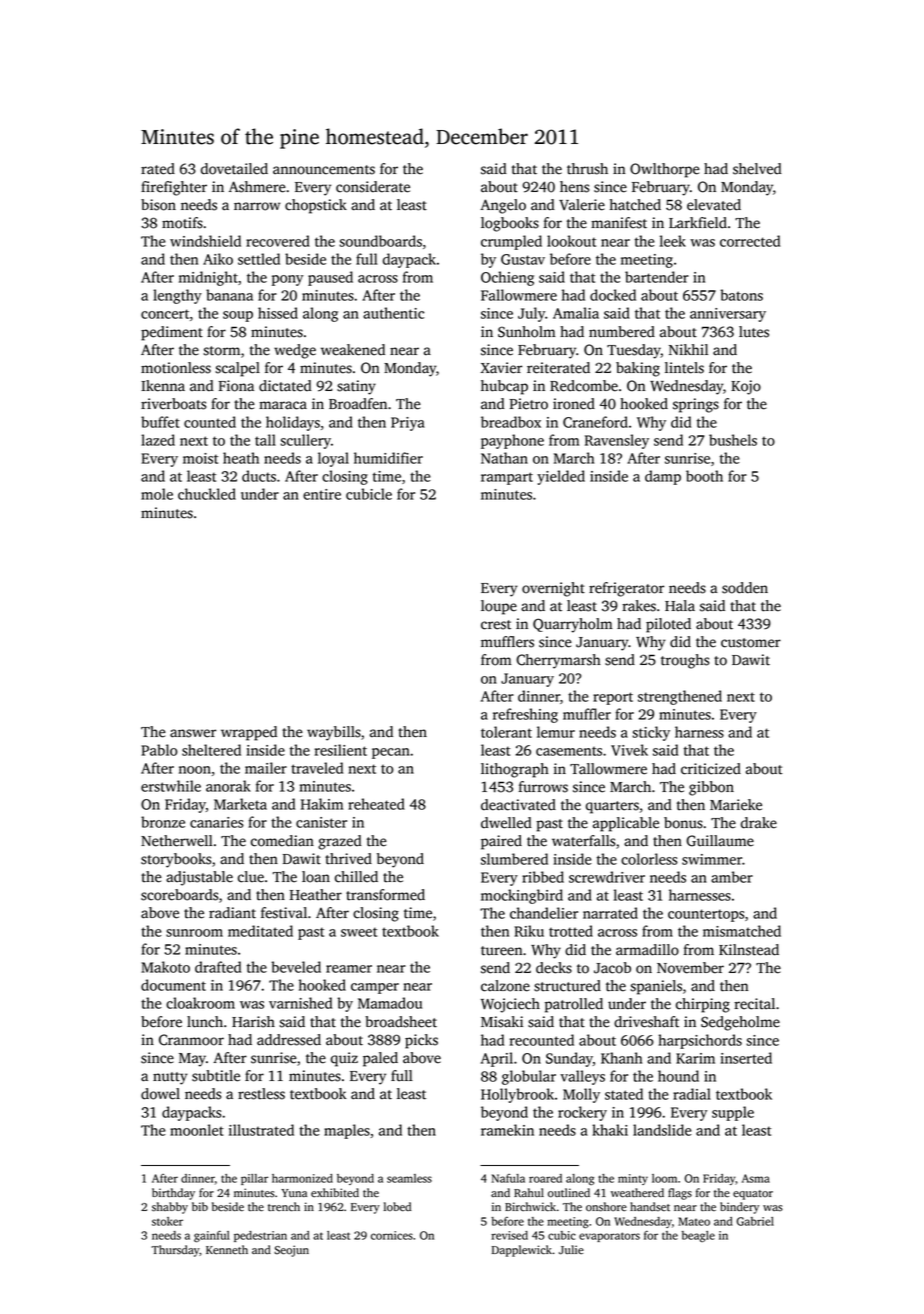 The width and height of the document is (924, 1314). I want to click on Cherrymarsh, so click(558, 661).
